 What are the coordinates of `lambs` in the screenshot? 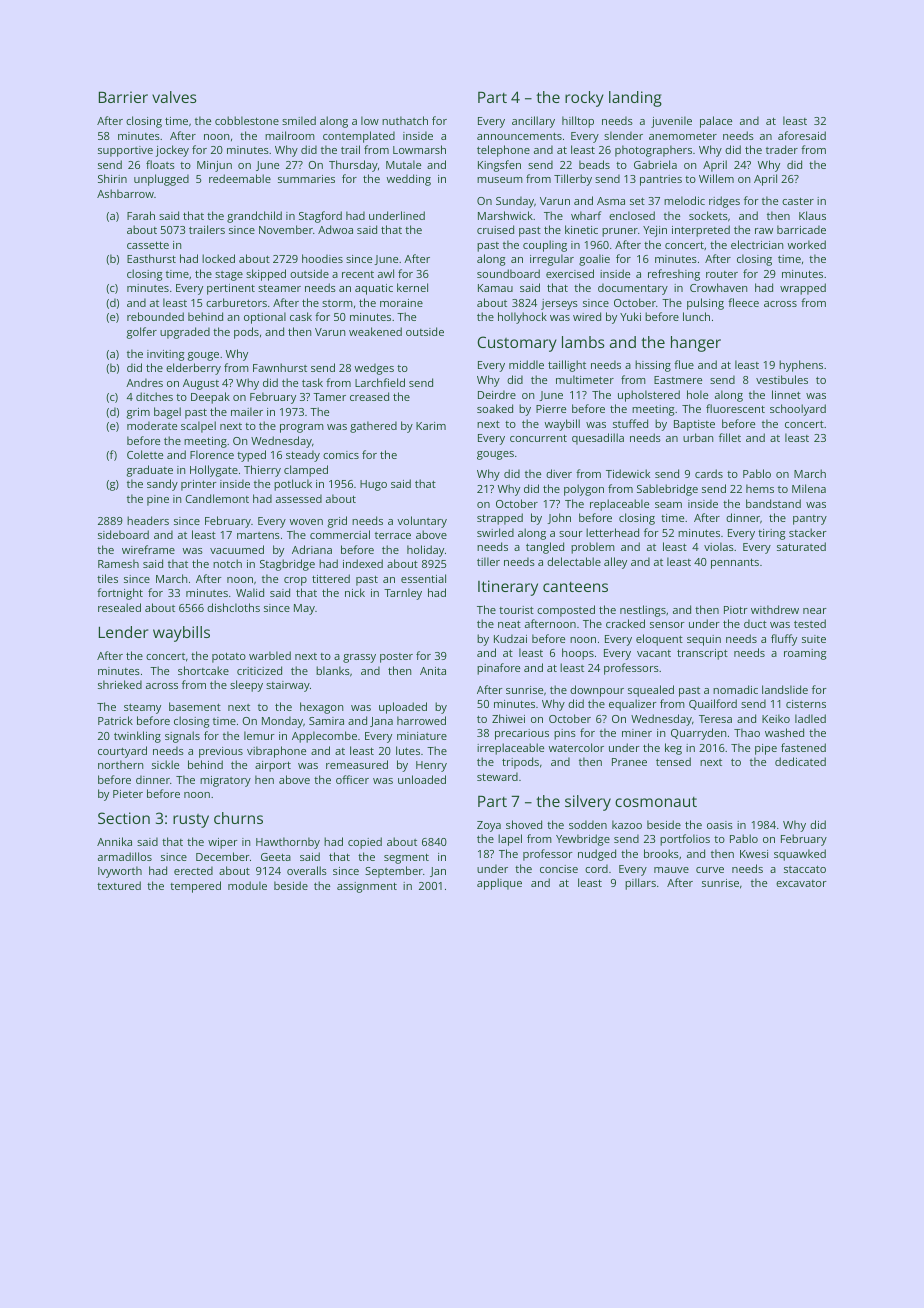 It's located at (583, 342).
